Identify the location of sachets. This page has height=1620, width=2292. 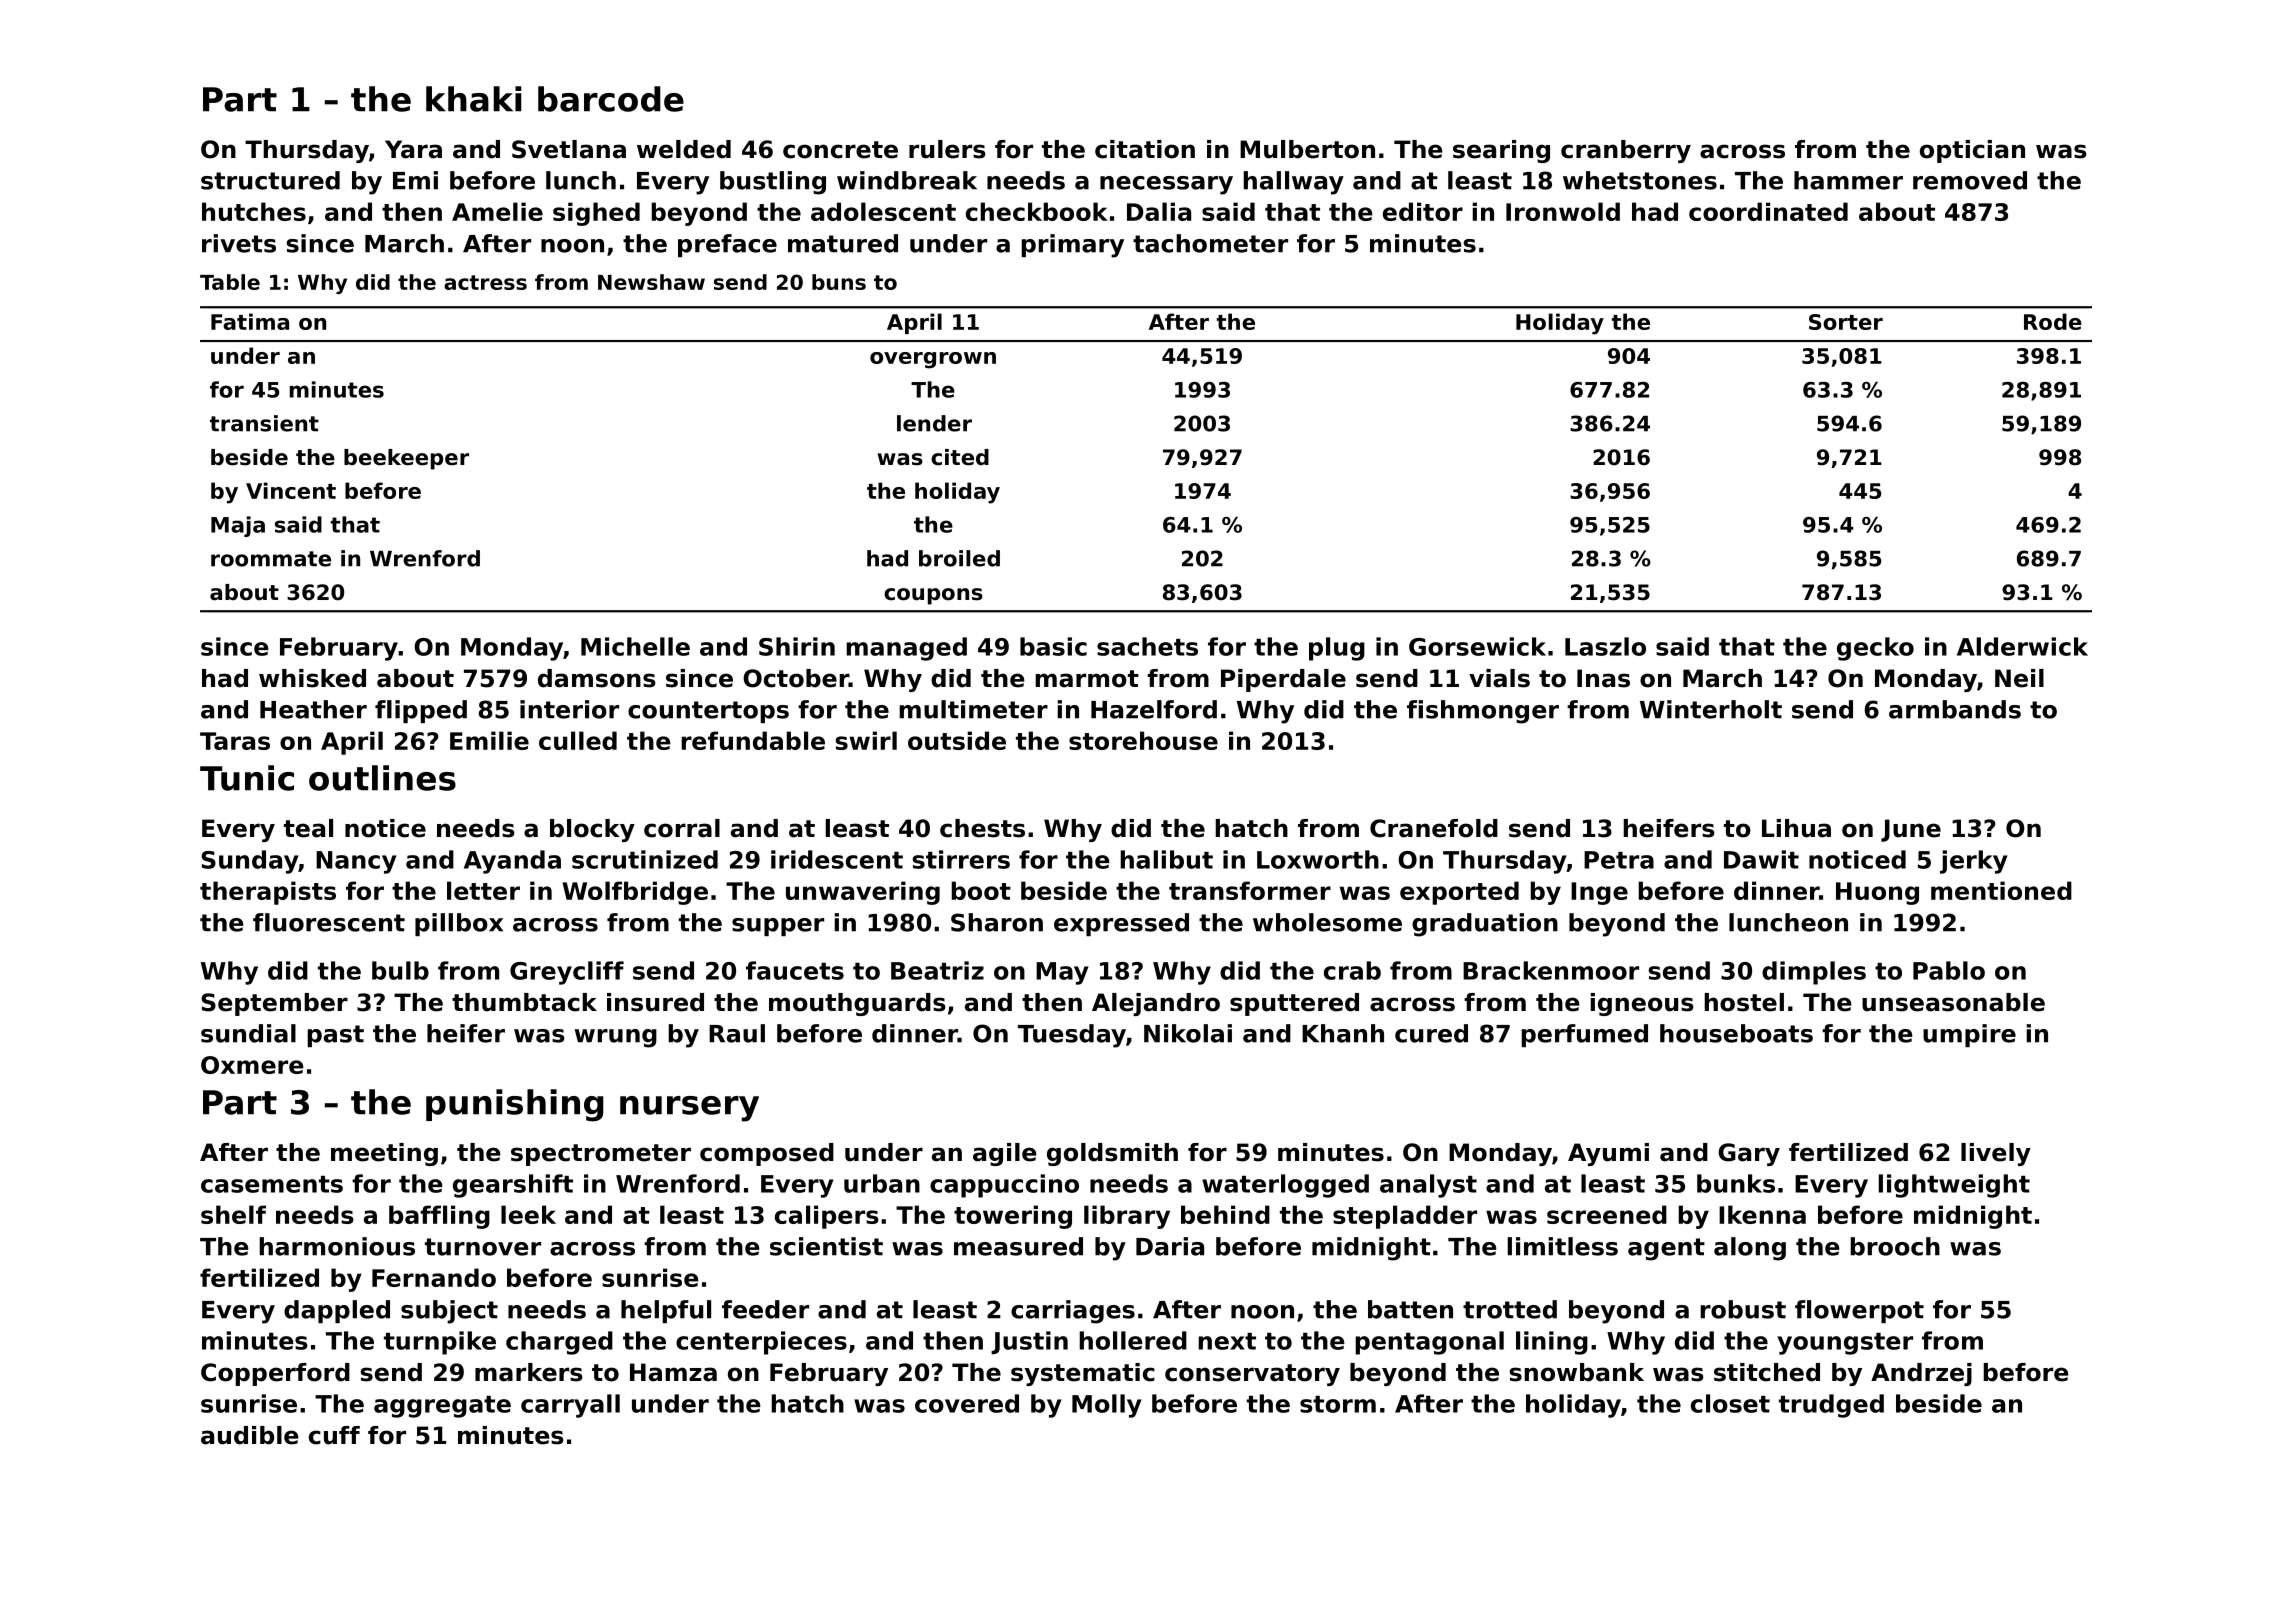
(1147, 646).
